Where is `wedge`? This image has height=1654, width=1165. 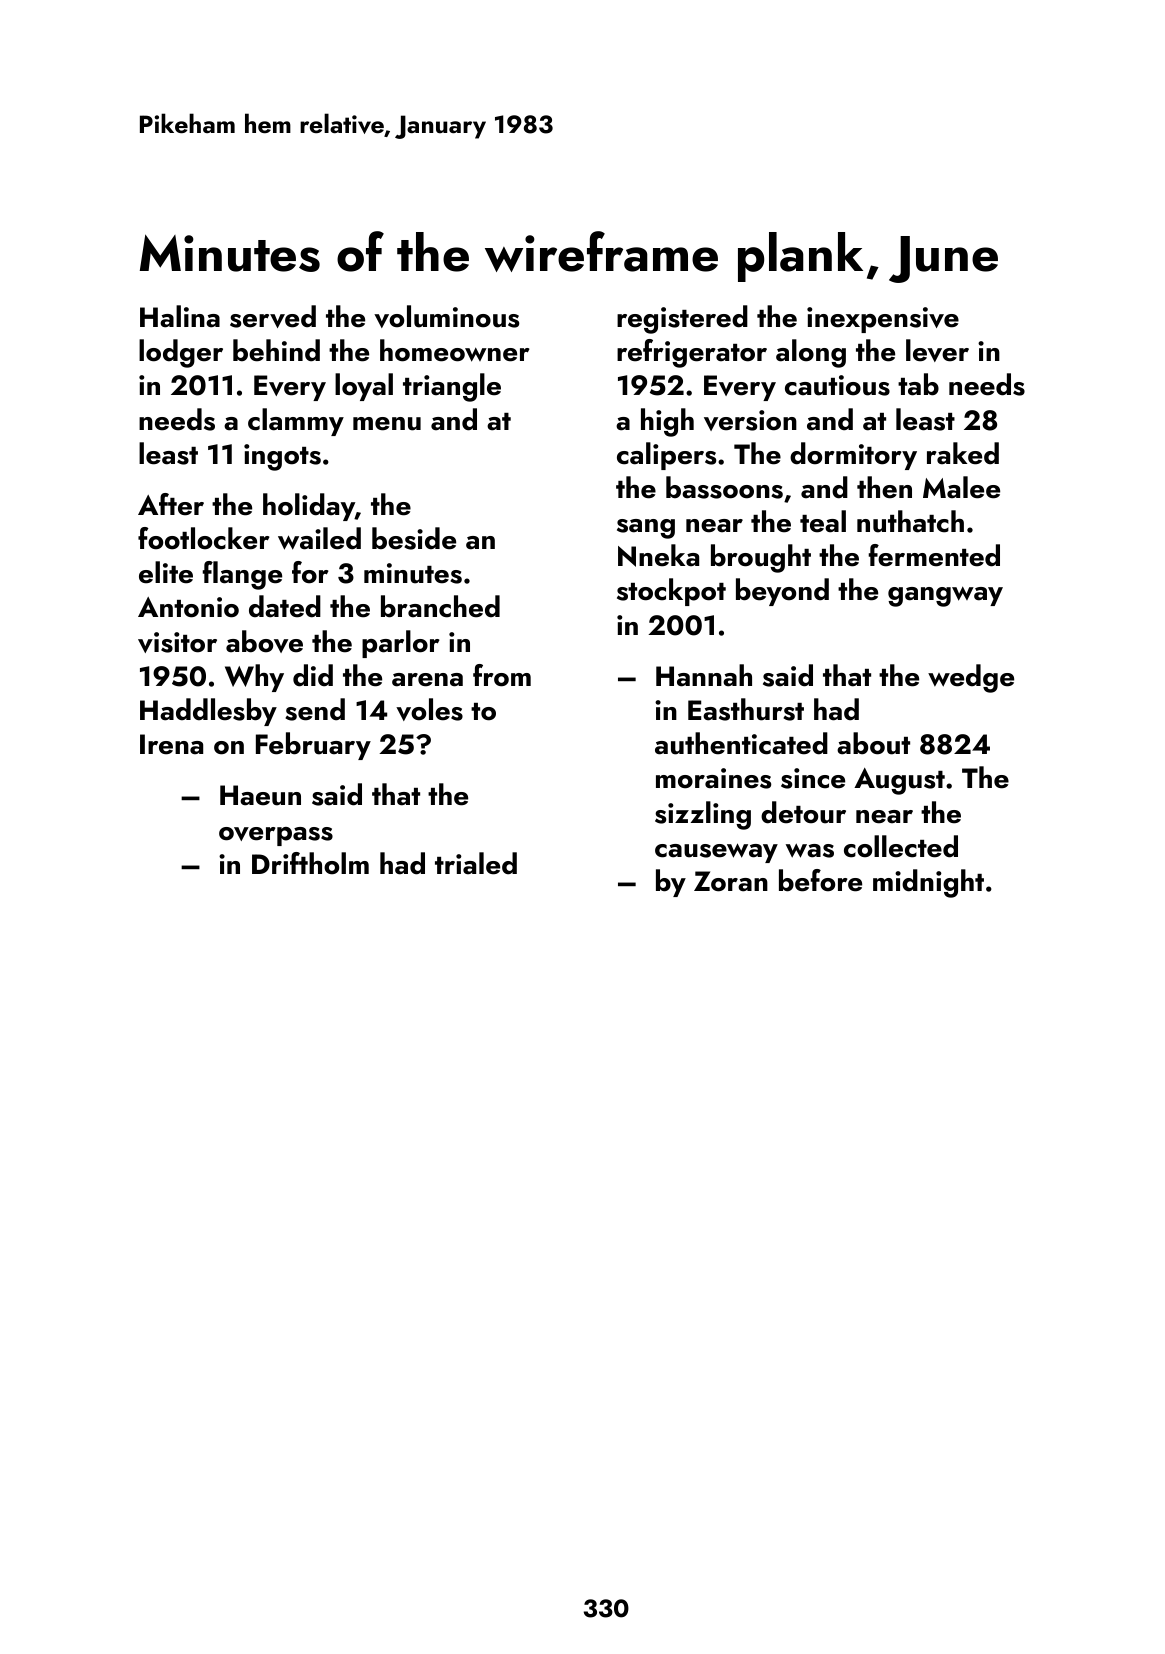
wedge is located at coordinates (971, 678).
